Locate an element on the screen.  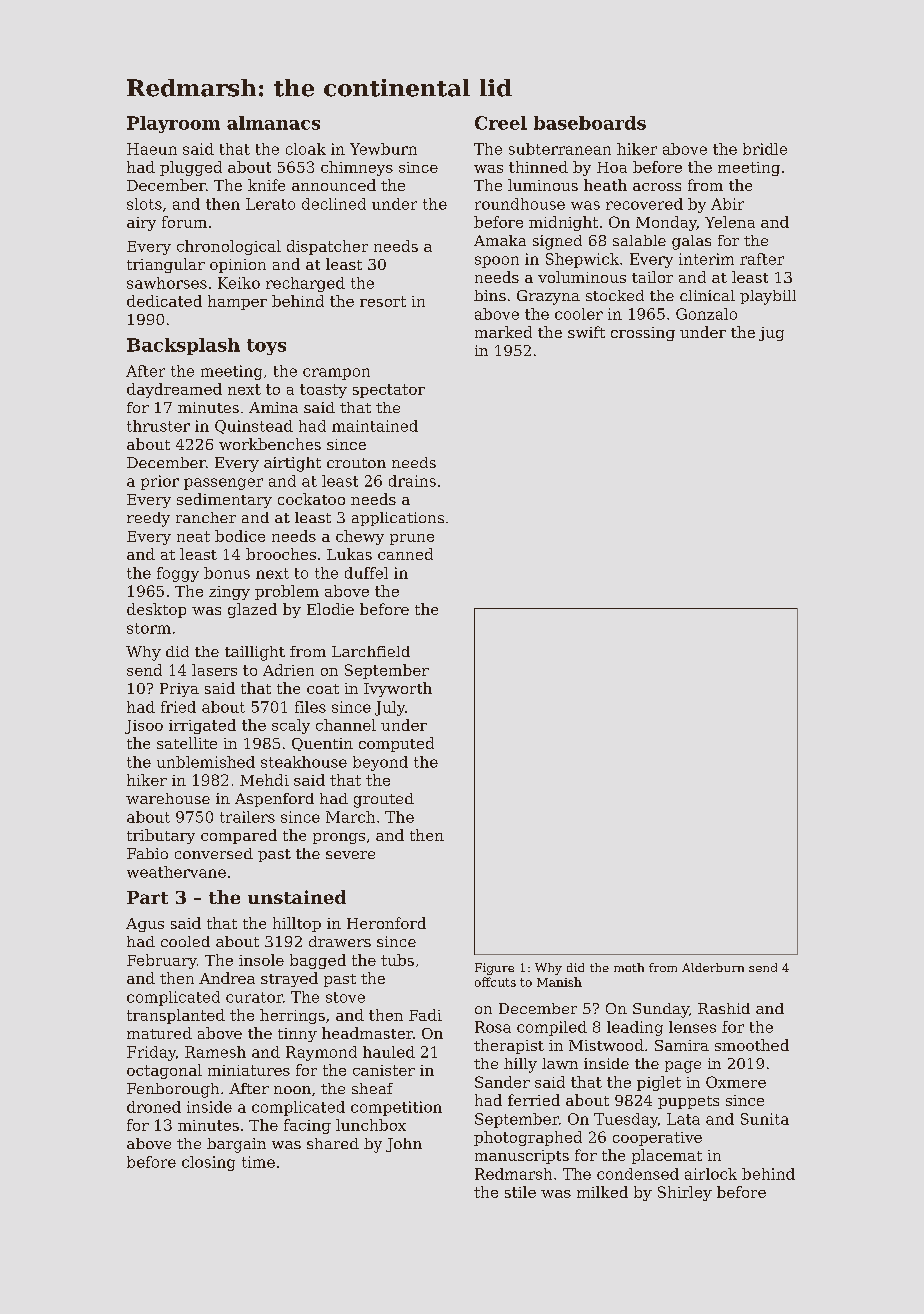
conversed is located at coordinates (214, 853).
